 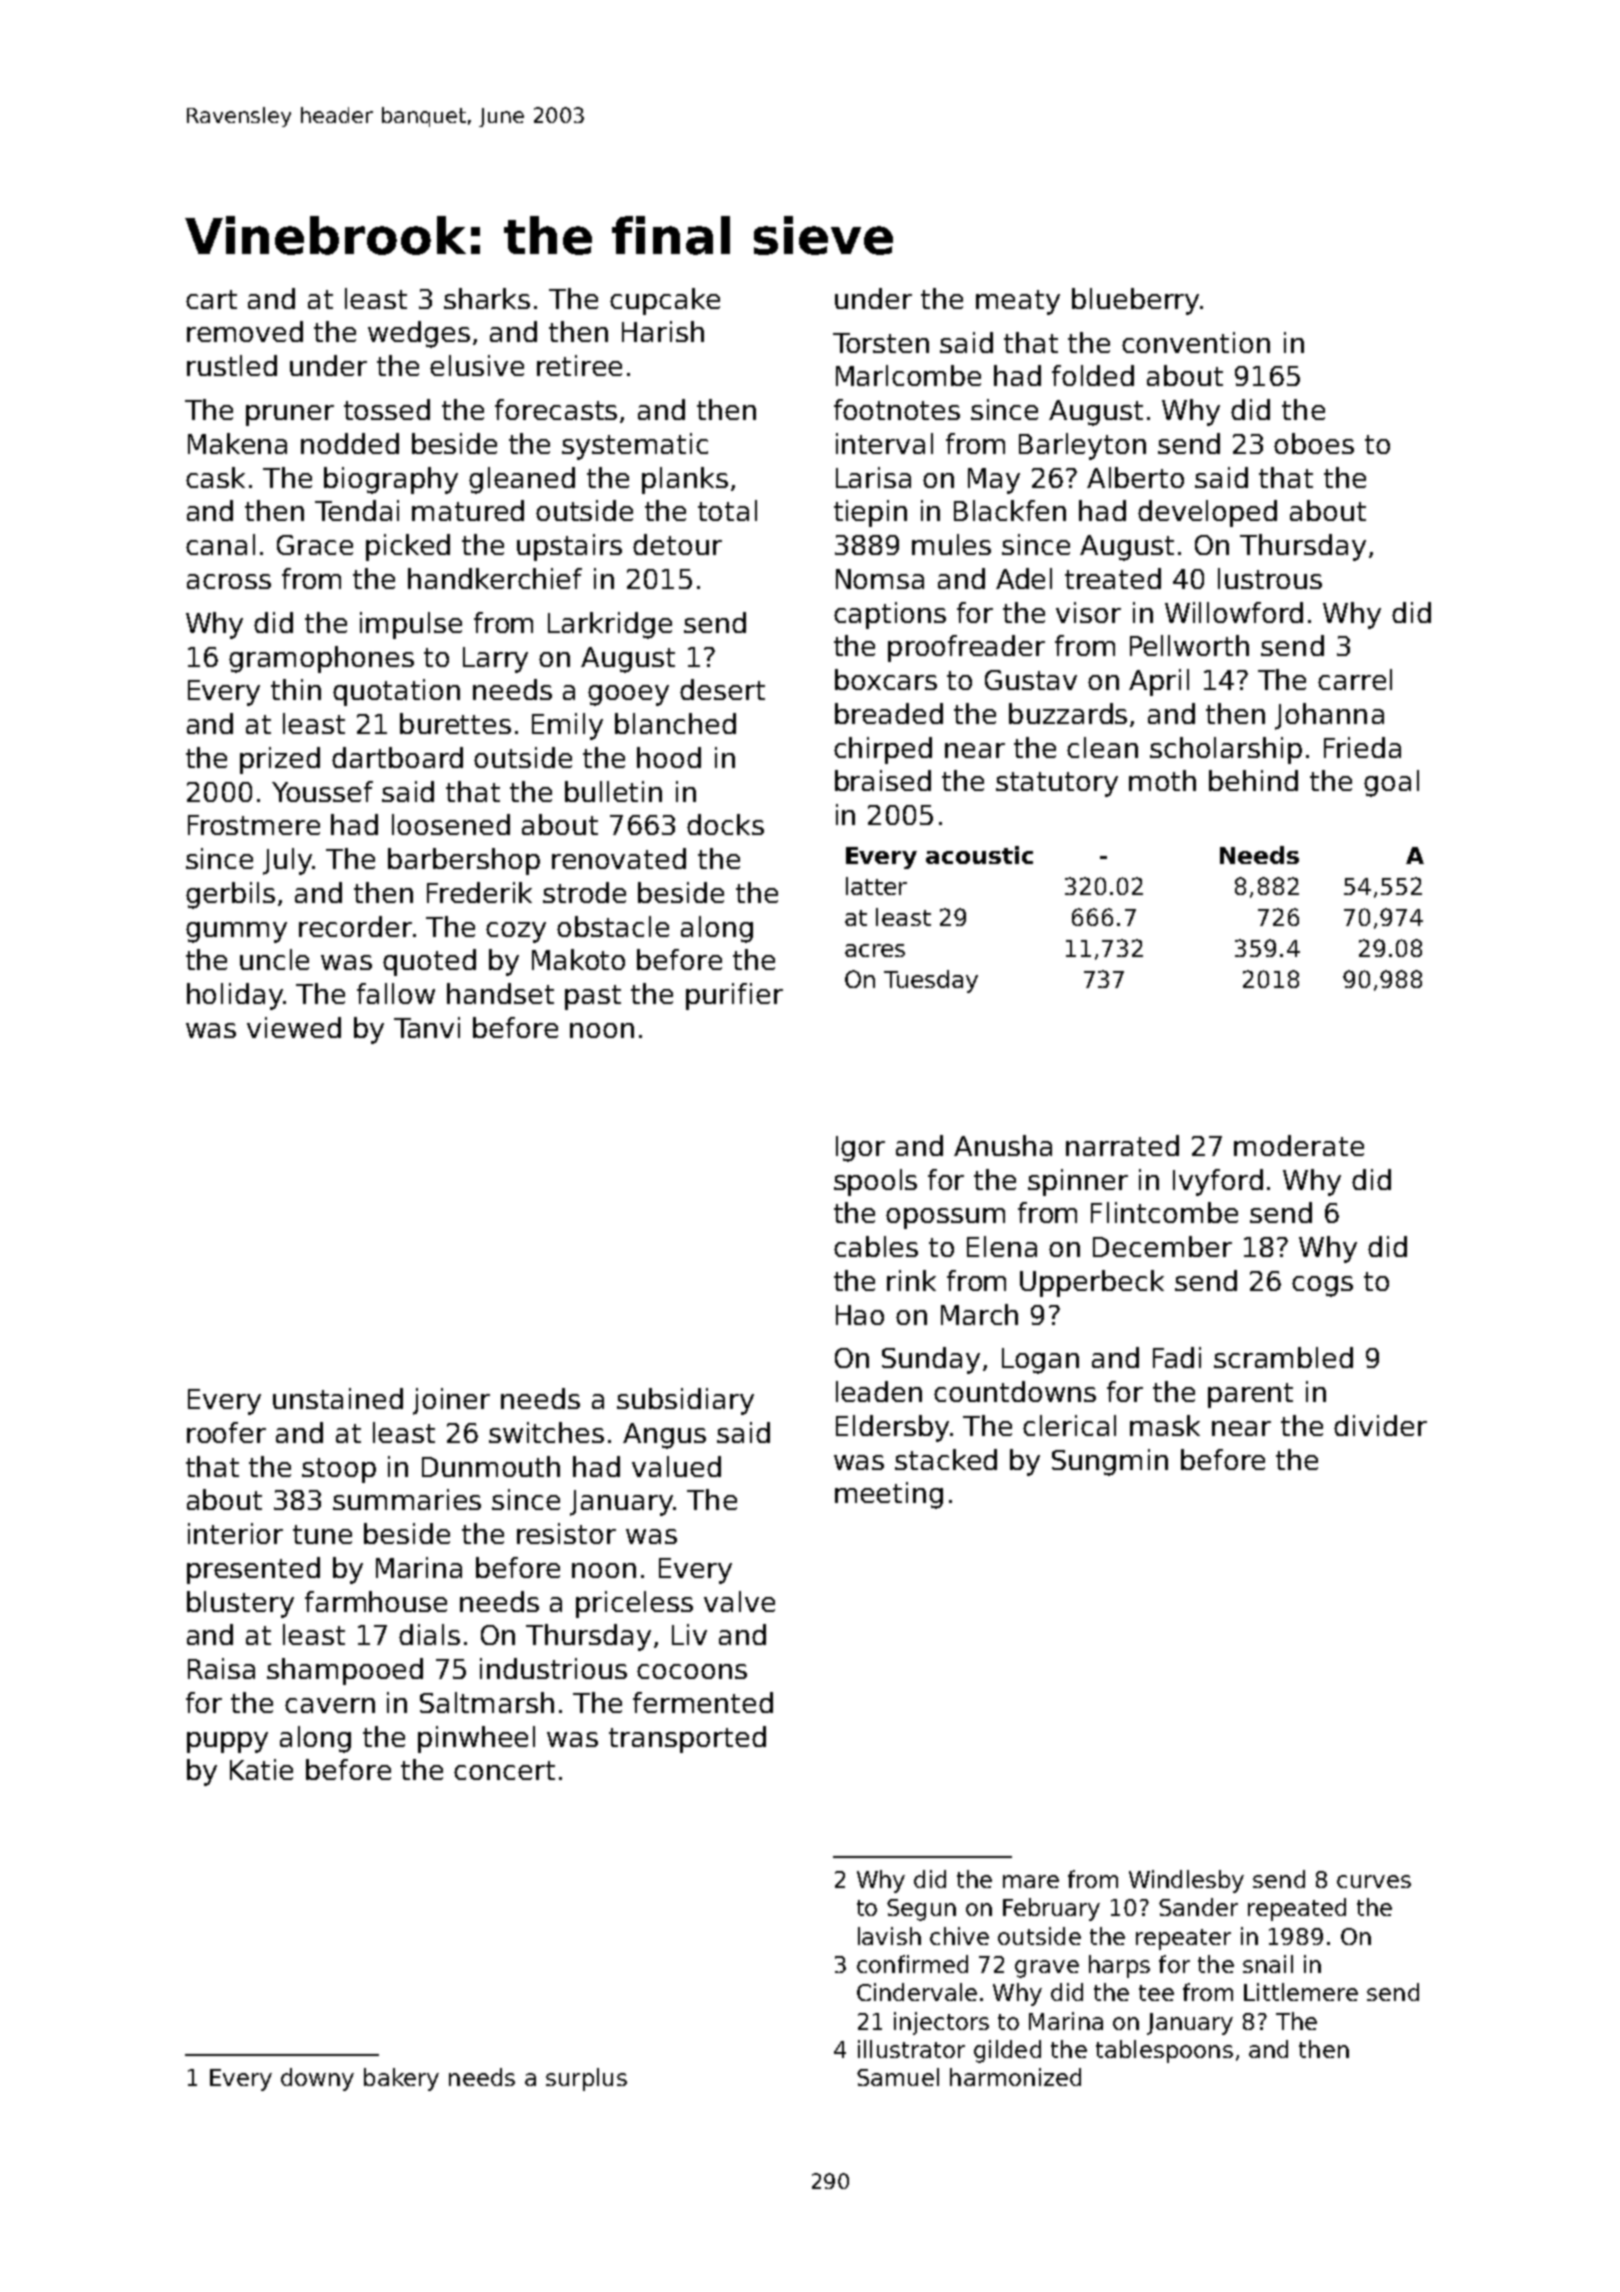 What do you see at coordinates (294, 1027) in the screenshot?
I see `viewed` at bounding box center [294, 1027].
